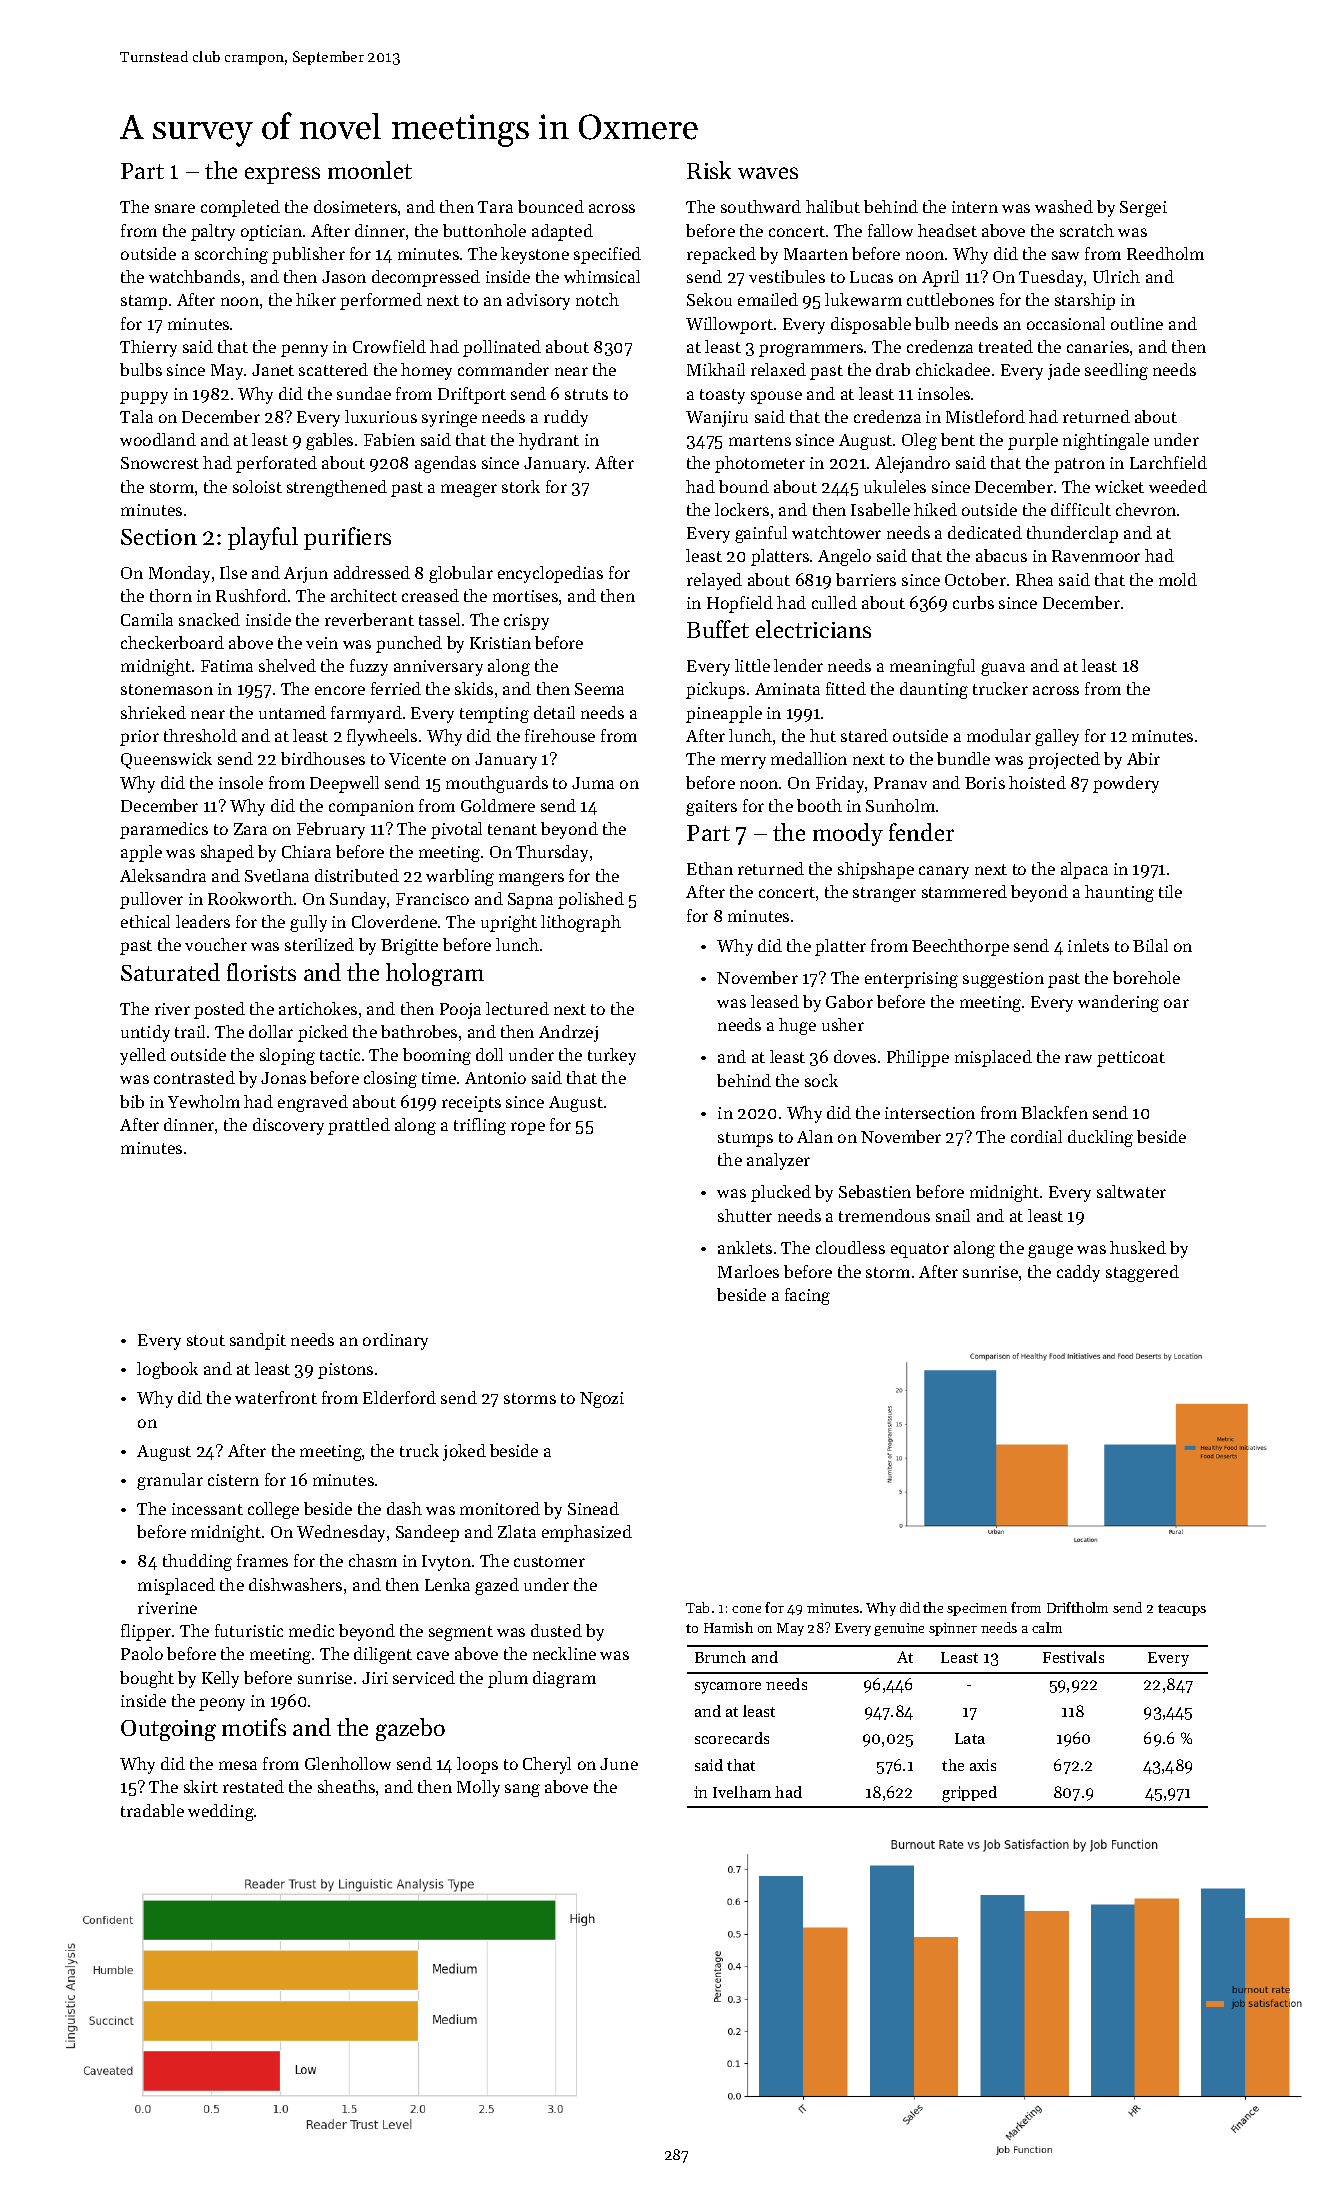  What do you see at coordinates (1088, 945) in the screenshot?
I see `inlets` at bounding box center [1088, 945].
